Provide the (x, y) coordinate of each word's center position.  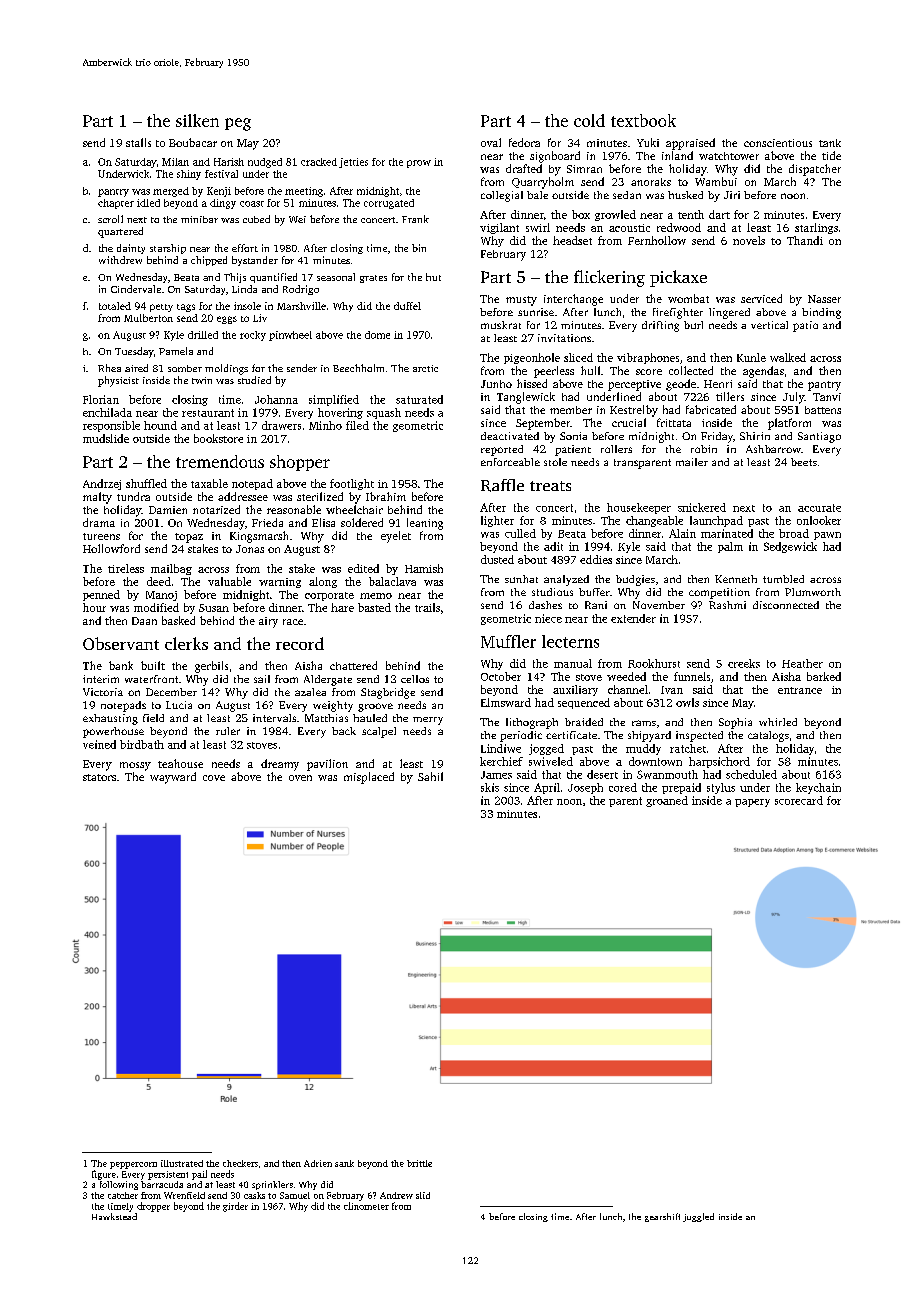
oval (491, 142)
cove (214, 778)
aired (136, 368)
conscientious (778, 143)
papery (752, 803)
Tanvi (827, 397)
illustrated (182, 1163)
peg (238, 124)
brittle (419, 1163)
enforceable (510, 462)
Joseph (585, 788)
